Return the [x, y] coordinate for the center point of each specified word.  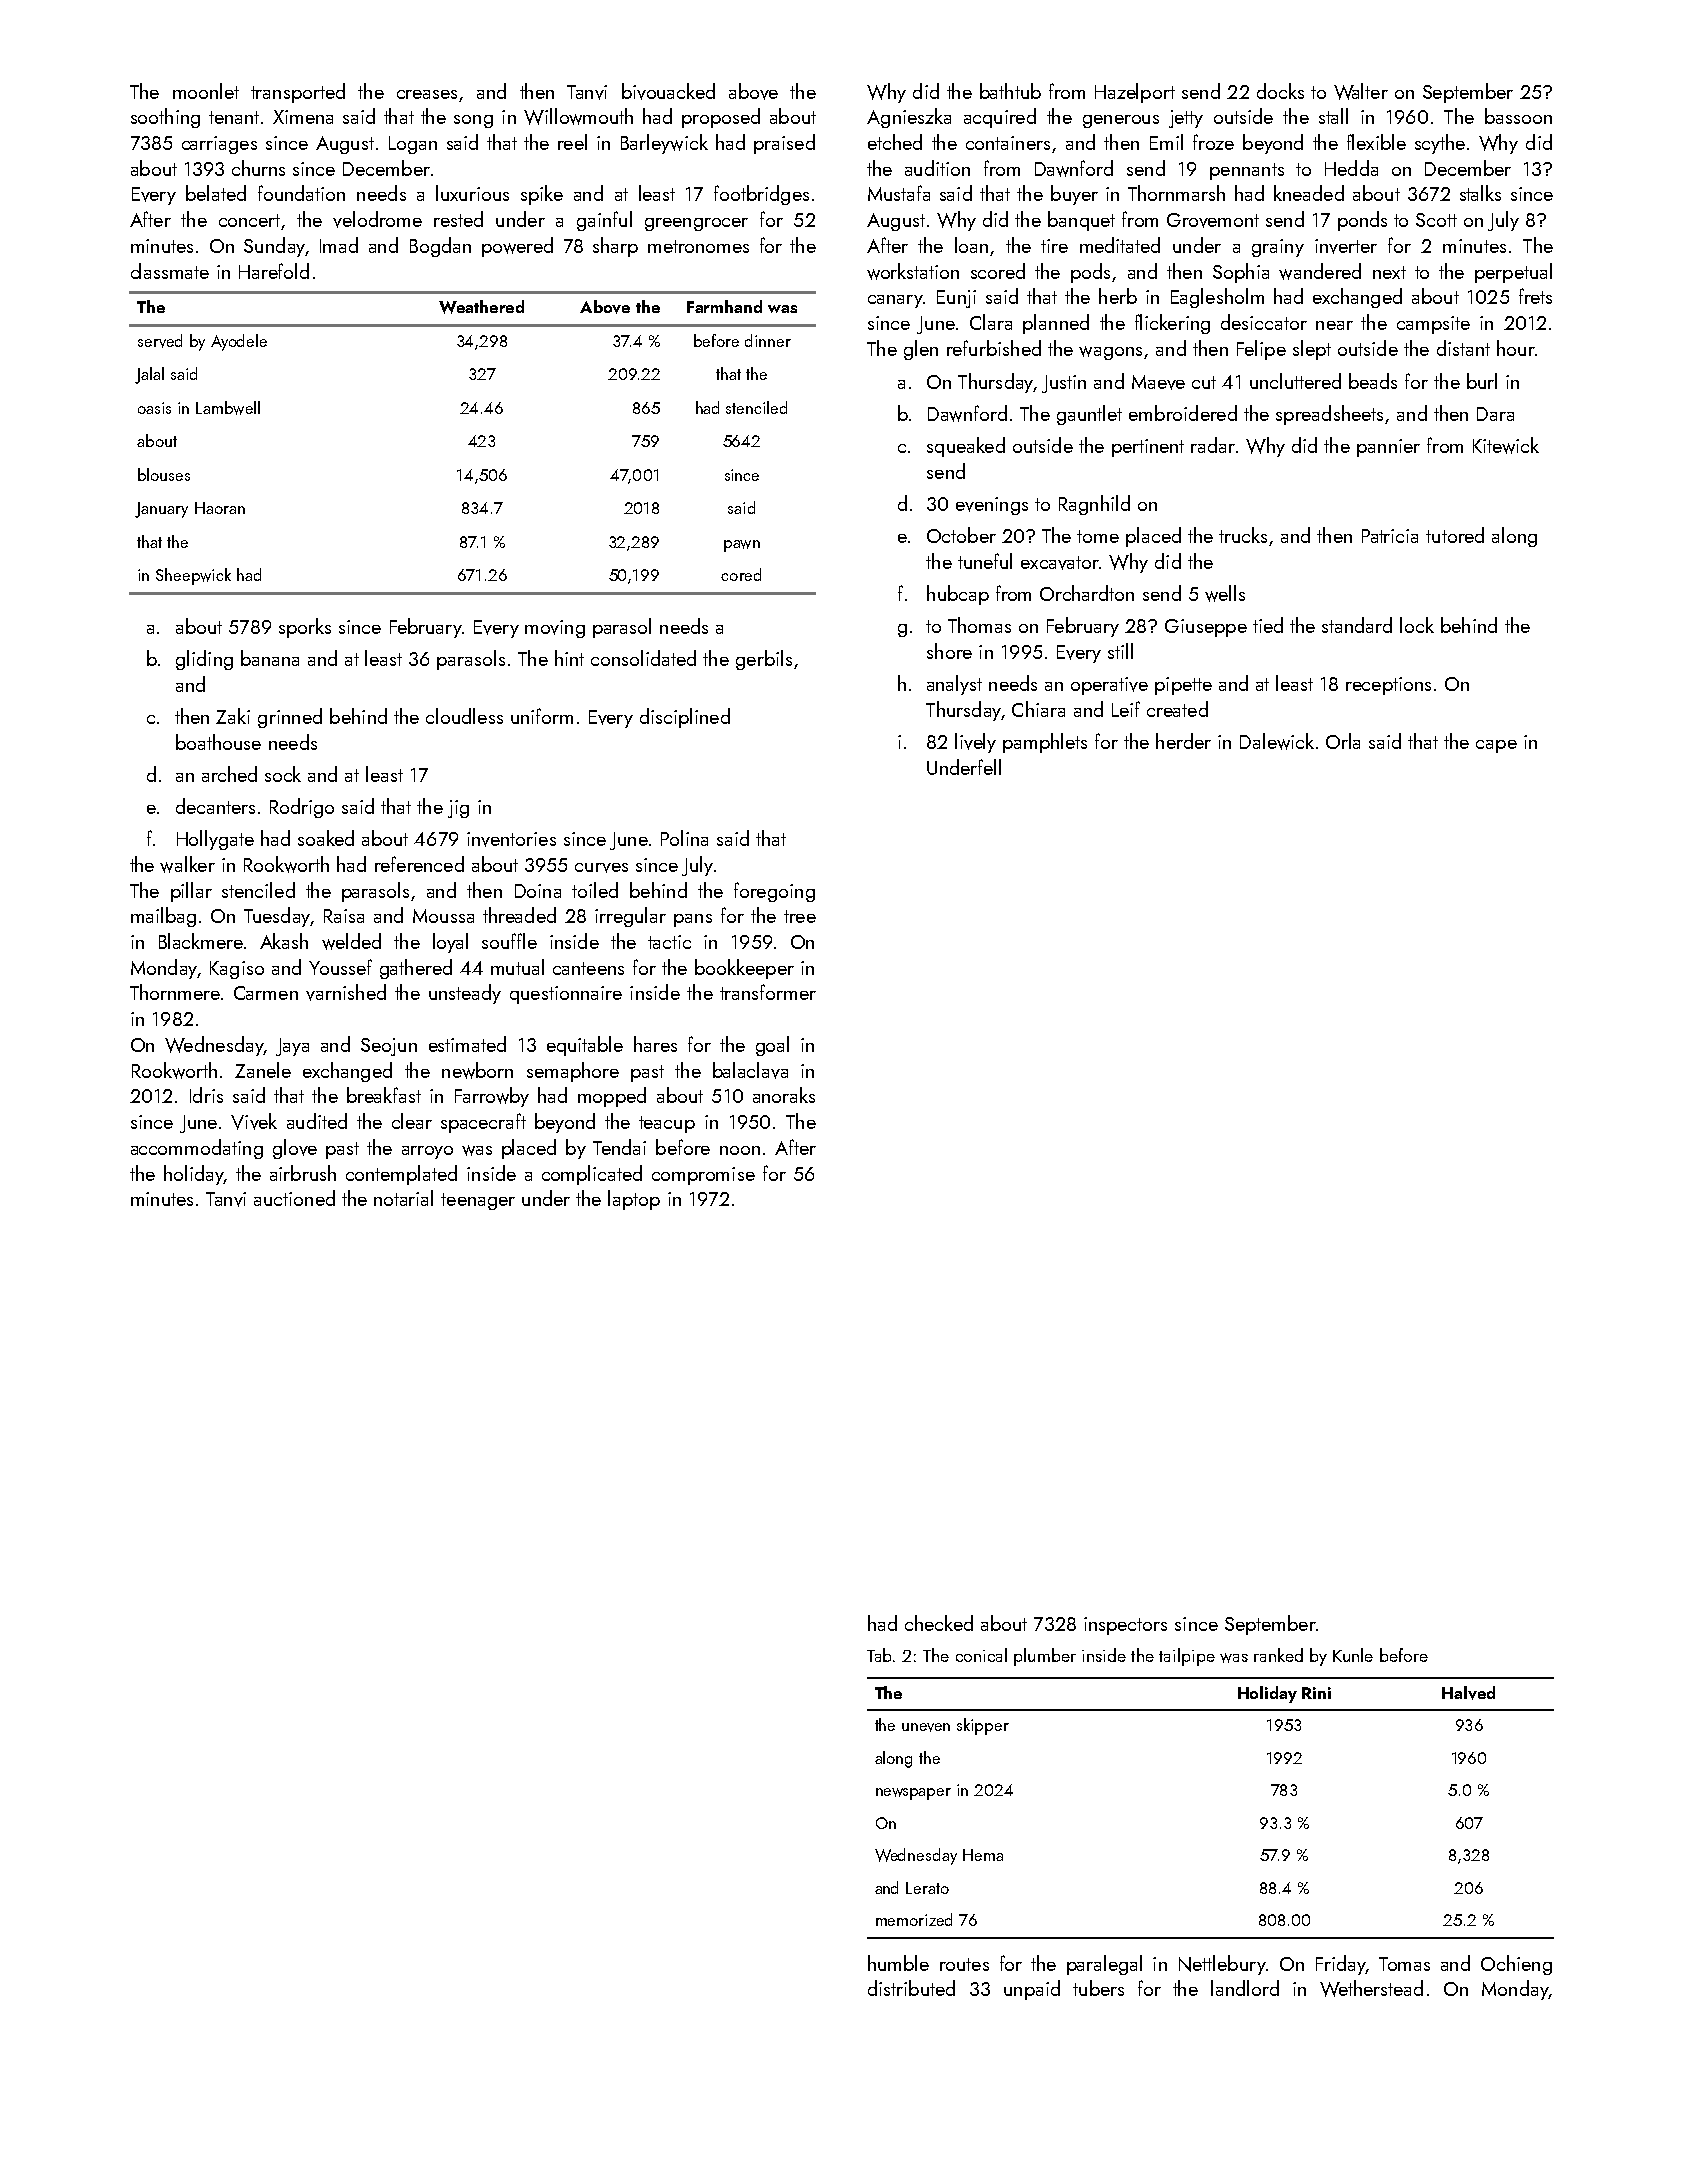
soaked [326, 838]
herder [1183, 741]
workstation [913, 271]
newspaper [913, 1794]
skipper [983, 1726]
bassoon [1518, 116]
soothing [165, 118]
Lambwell [228, 408]
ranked [1278, 1655]
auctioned [294, 1198]
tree [800, 916]
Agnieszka [909, 118]
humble [898, 1963]
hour [1516, 348]
